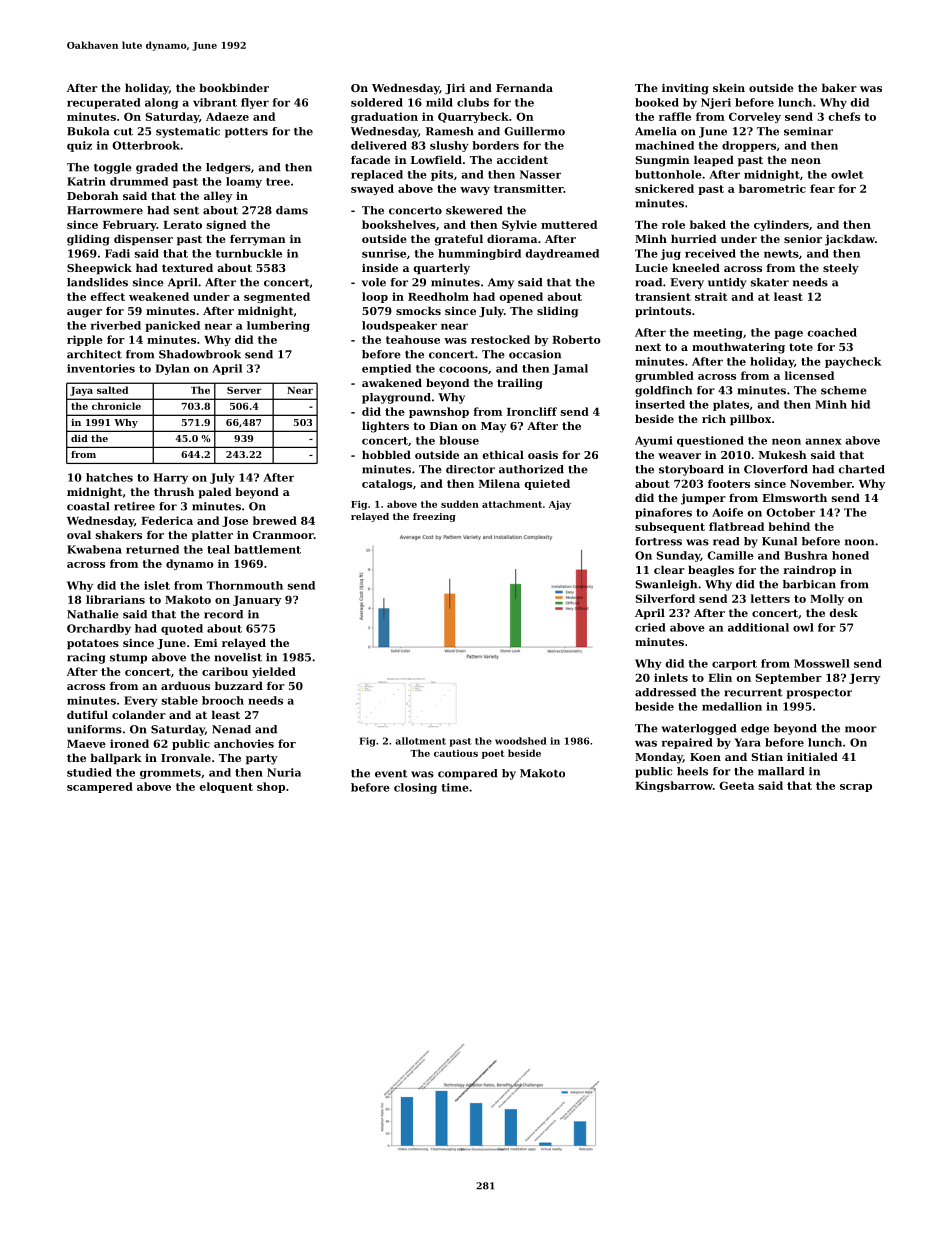  I want to click on baker, so click(839, 87).
